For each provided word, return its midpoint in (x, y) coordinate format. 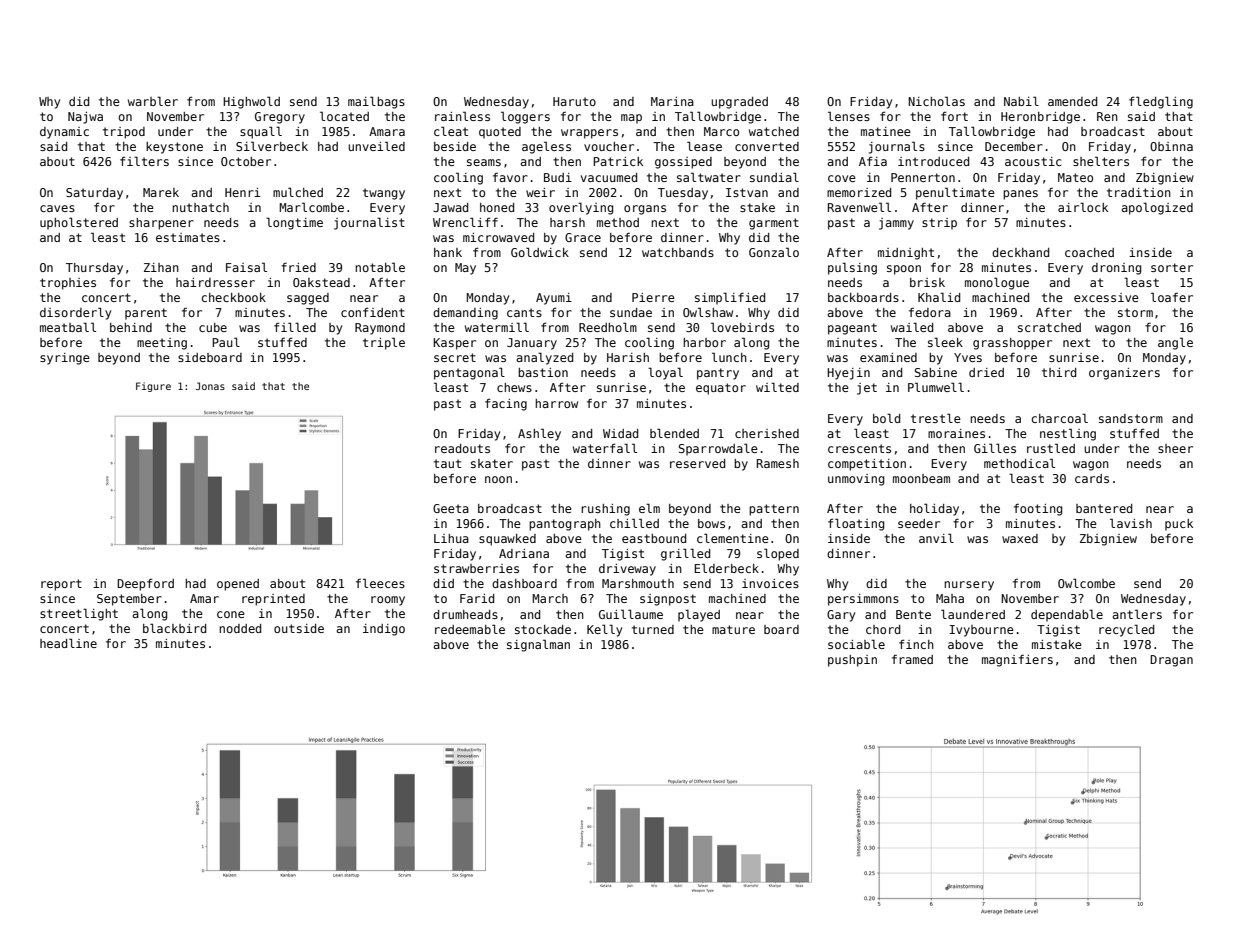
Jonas (210, 386)
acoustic (1033, 161)
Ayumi (554, 299)
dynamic (64, 133)
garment (774, 224)
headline (68, 643)
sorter (1172, 267)
